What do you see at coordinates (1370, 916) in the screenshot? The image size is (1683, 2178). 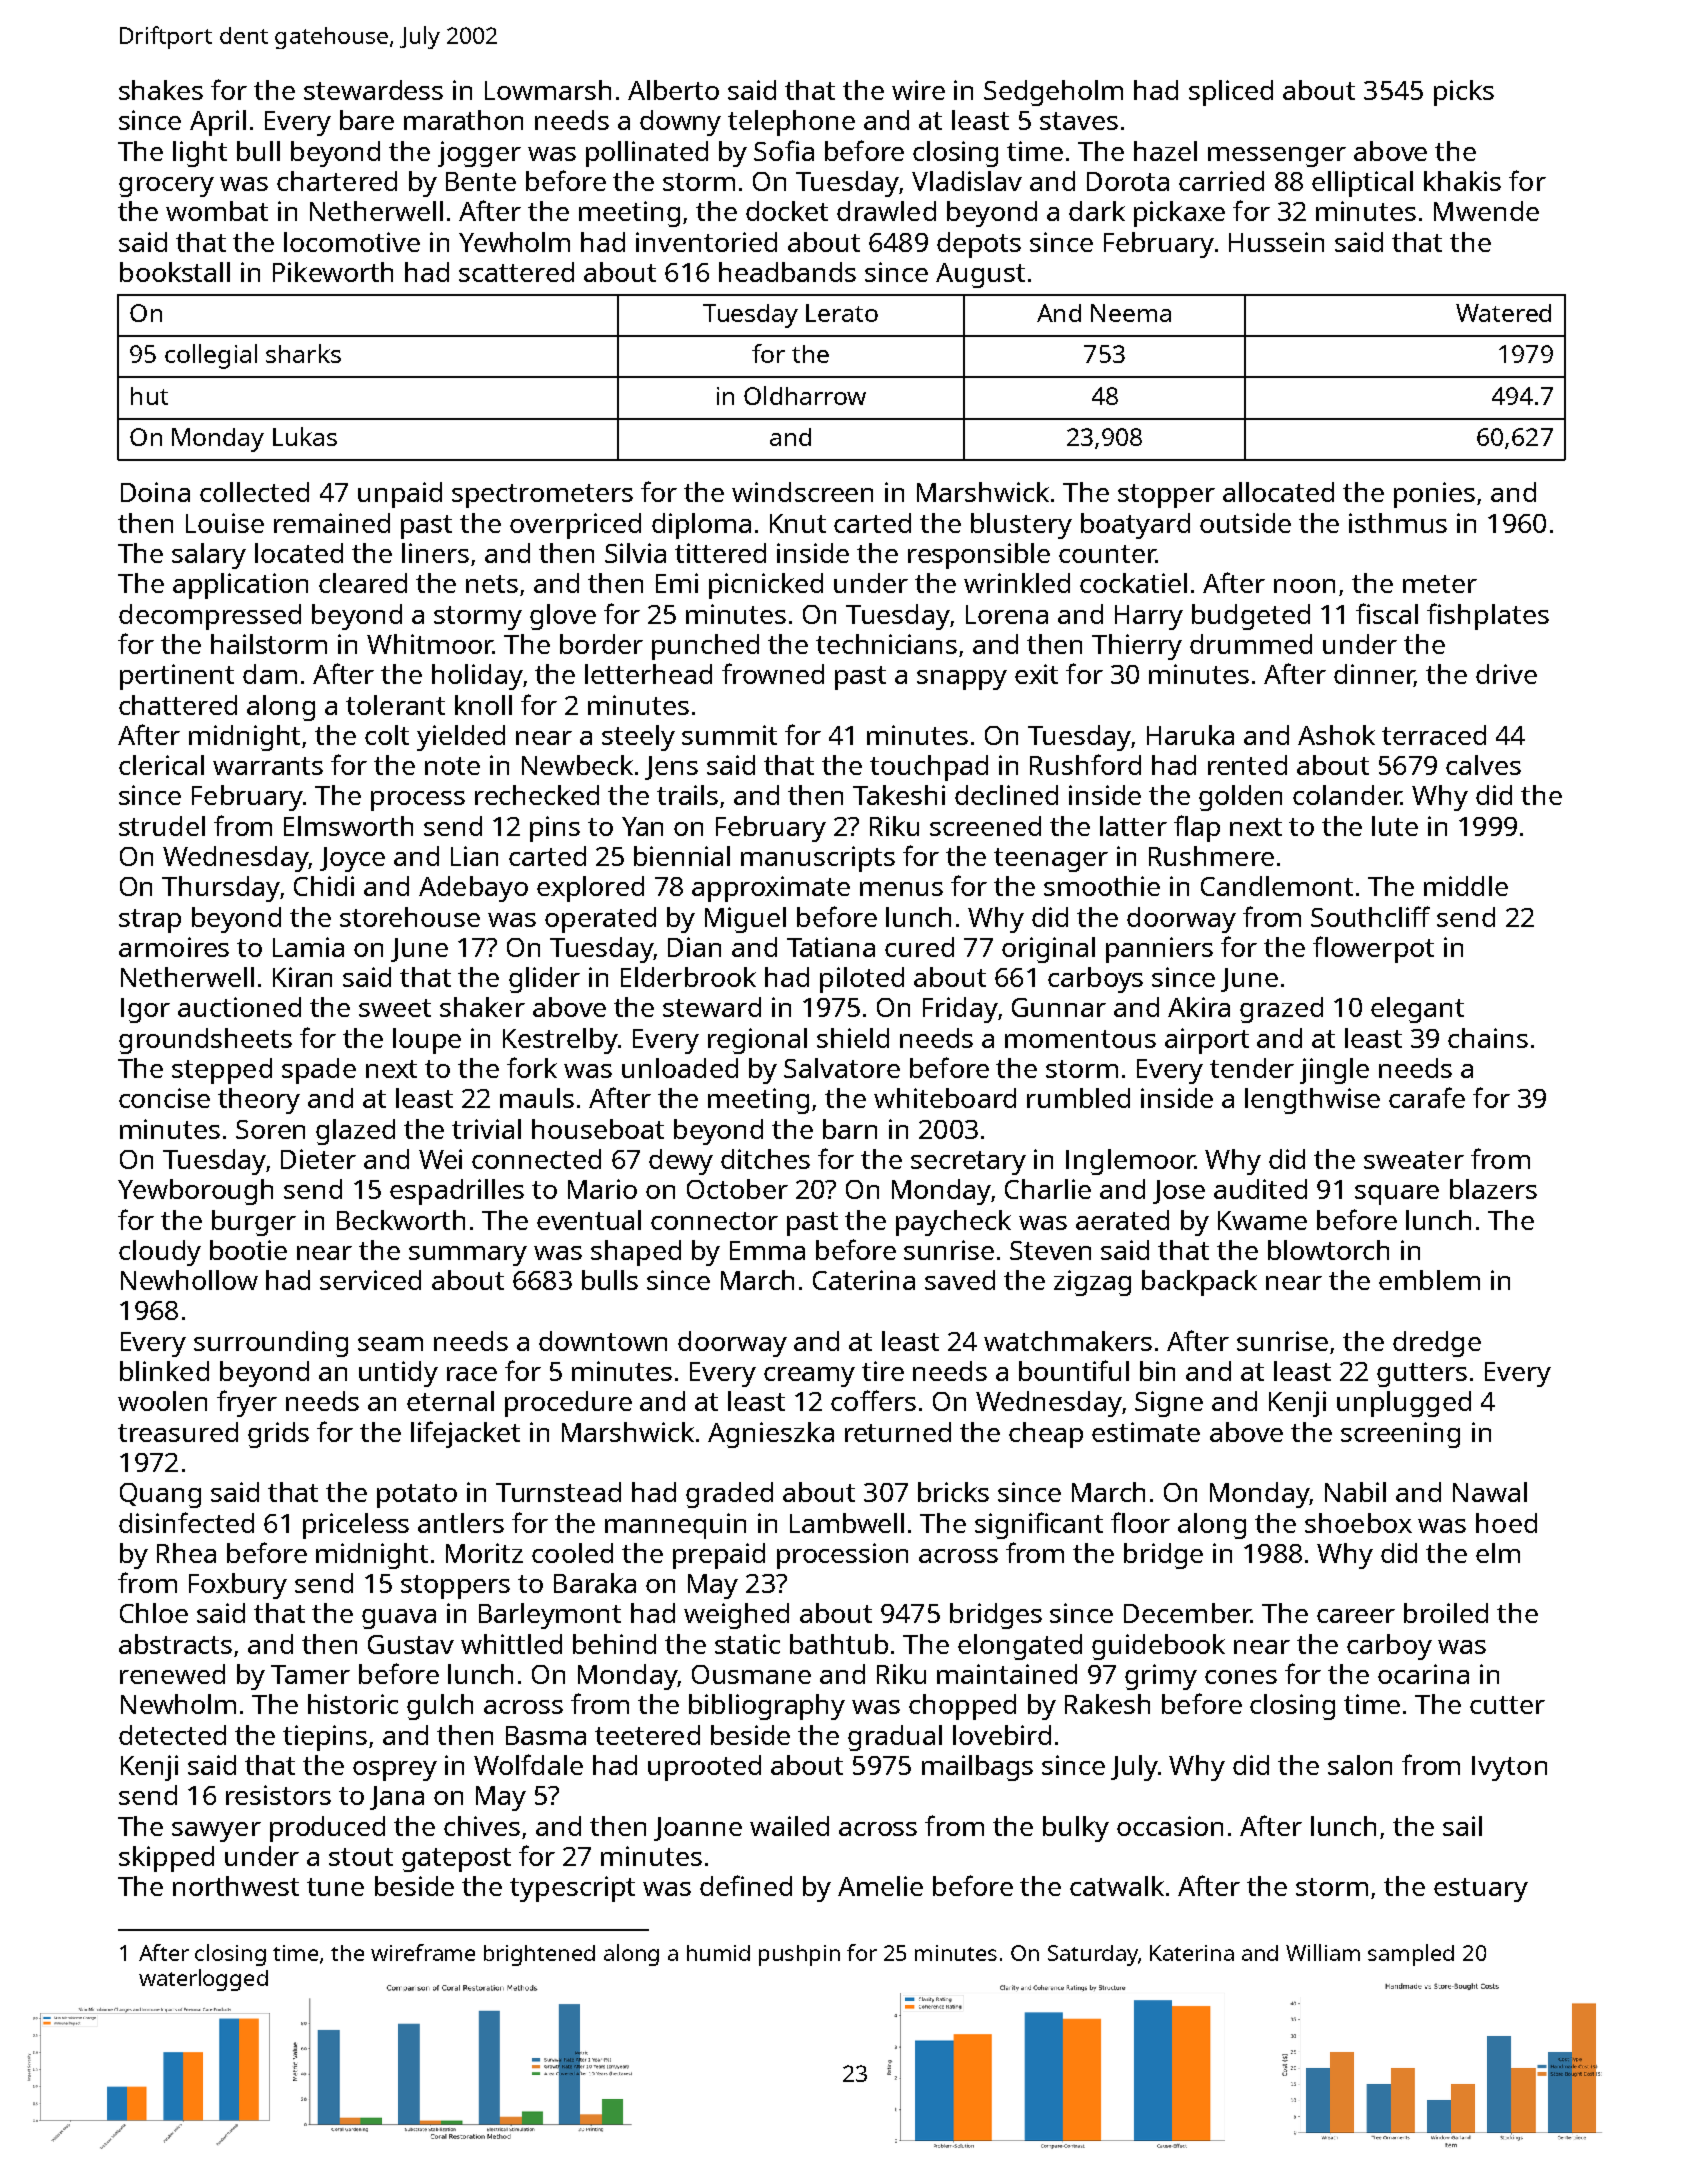 I see `Southcliff` at bounding box center [1370, 916].
